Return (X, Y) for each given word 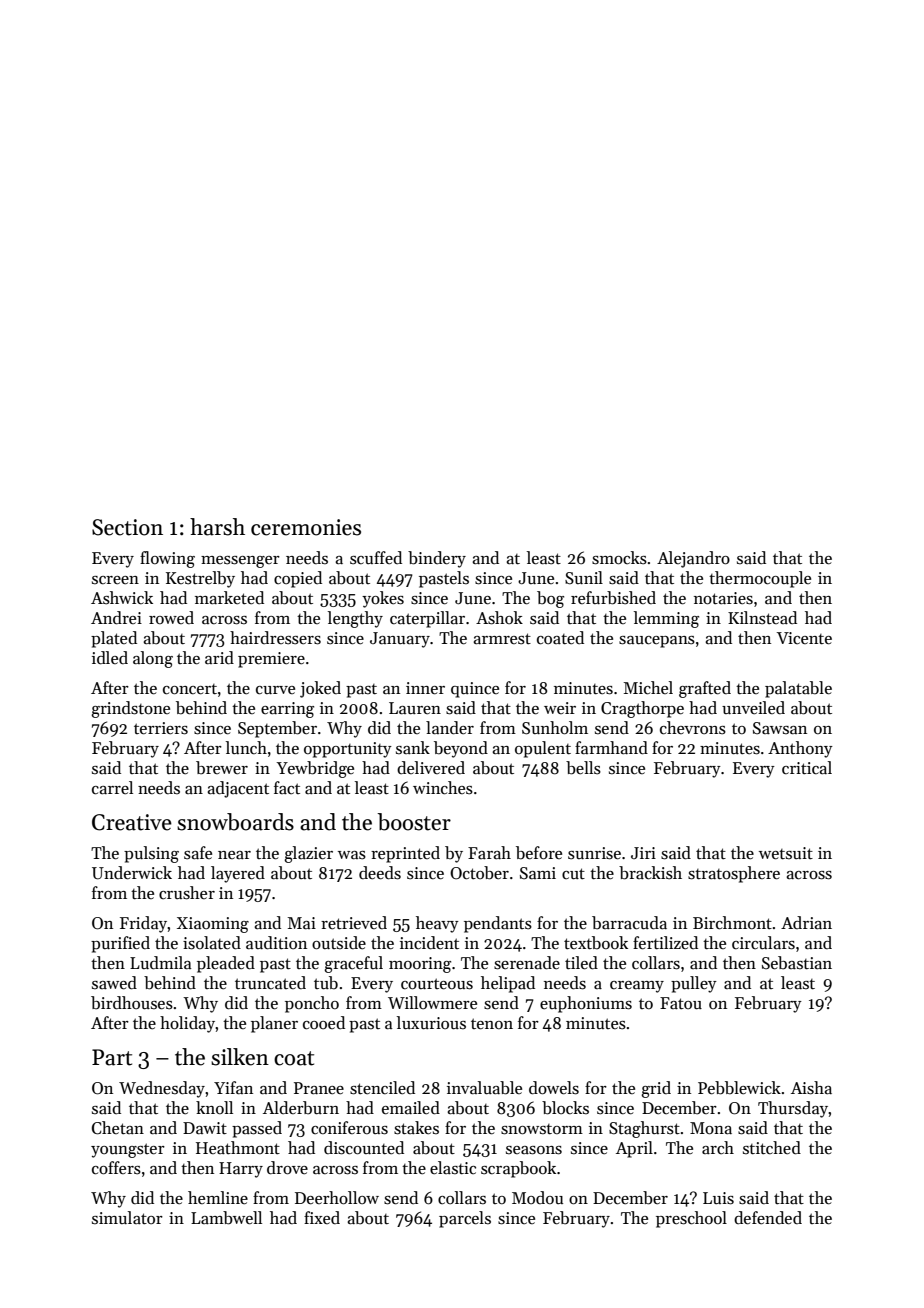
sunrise (594, 853)
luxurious (431, 1023)
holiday (188, 1024)
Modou (537, 1197)
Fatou (681, 1003)
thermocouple (760, 579)
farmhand (611, 748)
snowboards (235, 822)
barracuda (629, 923)
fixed (322, 1217)
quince (475, 690)
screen (115, 580)
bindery (437, 559)
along (153, 659)
